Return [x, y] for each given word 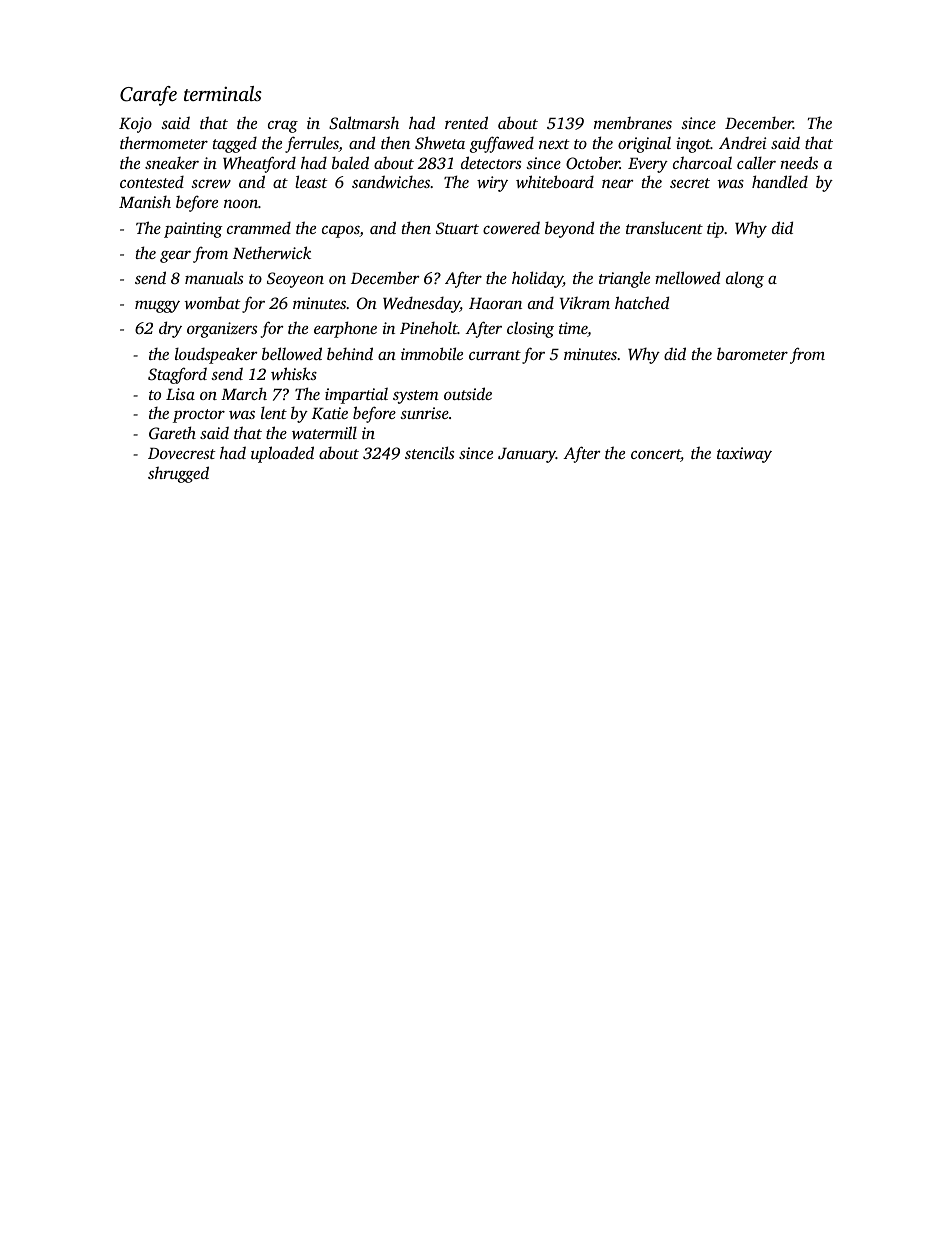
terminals [223, 93]
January [527, 455]
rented [466, 122]
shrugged [178, 474]
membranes [633, 122]
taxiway [744, 455]
